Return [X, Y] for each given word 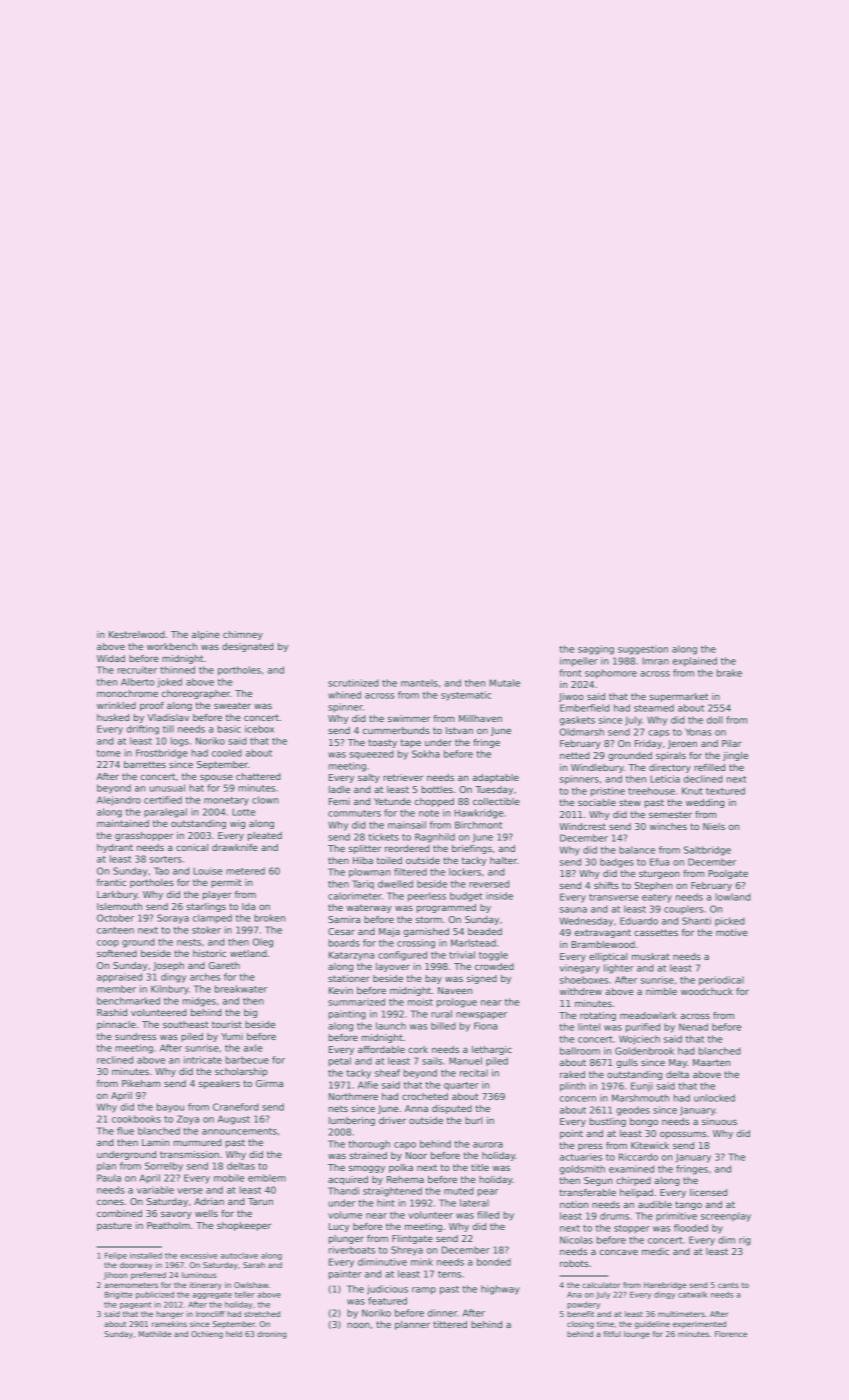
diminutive [382, 1262]
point [571, 1134]
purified [643, 1028]
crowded [494, 966]
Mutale [504, 683]
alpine [206, 635]
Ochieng [207, 1335]
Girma [269, 1083]
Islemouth [119, 906]
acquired [348, 1180]
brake [729, 673]
